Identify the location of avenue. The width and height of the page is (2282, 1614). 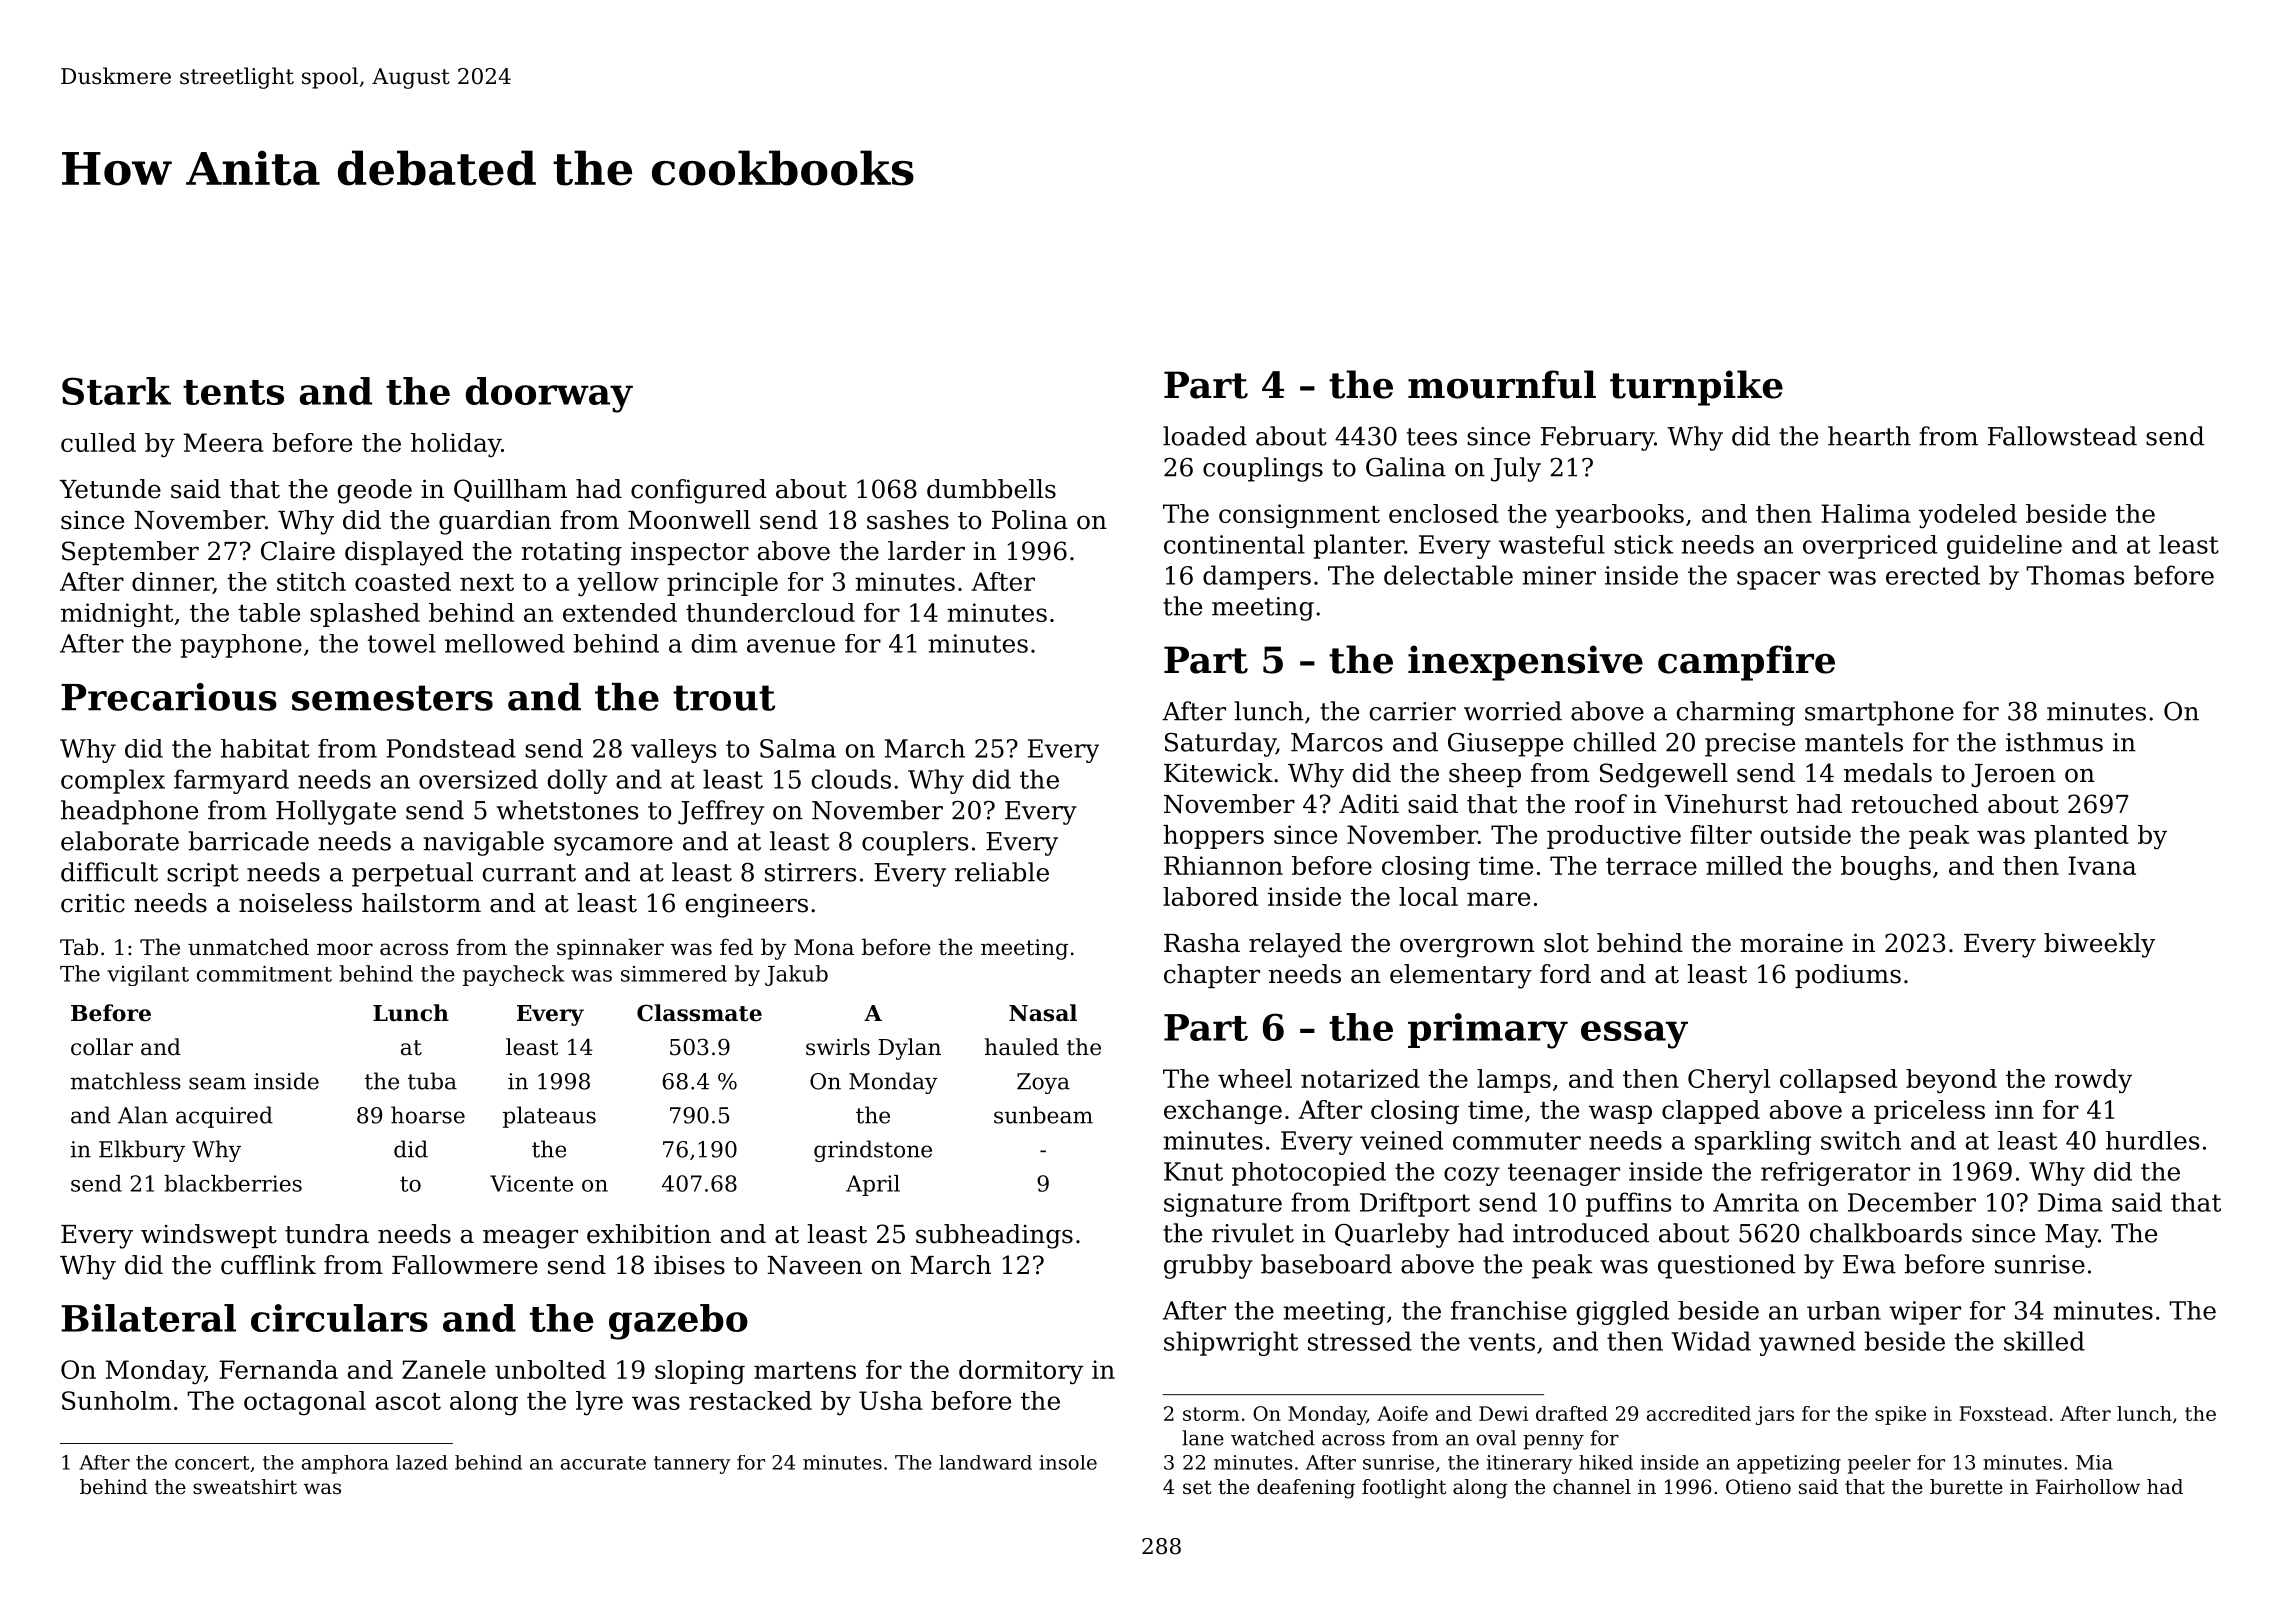
(791, 646).
